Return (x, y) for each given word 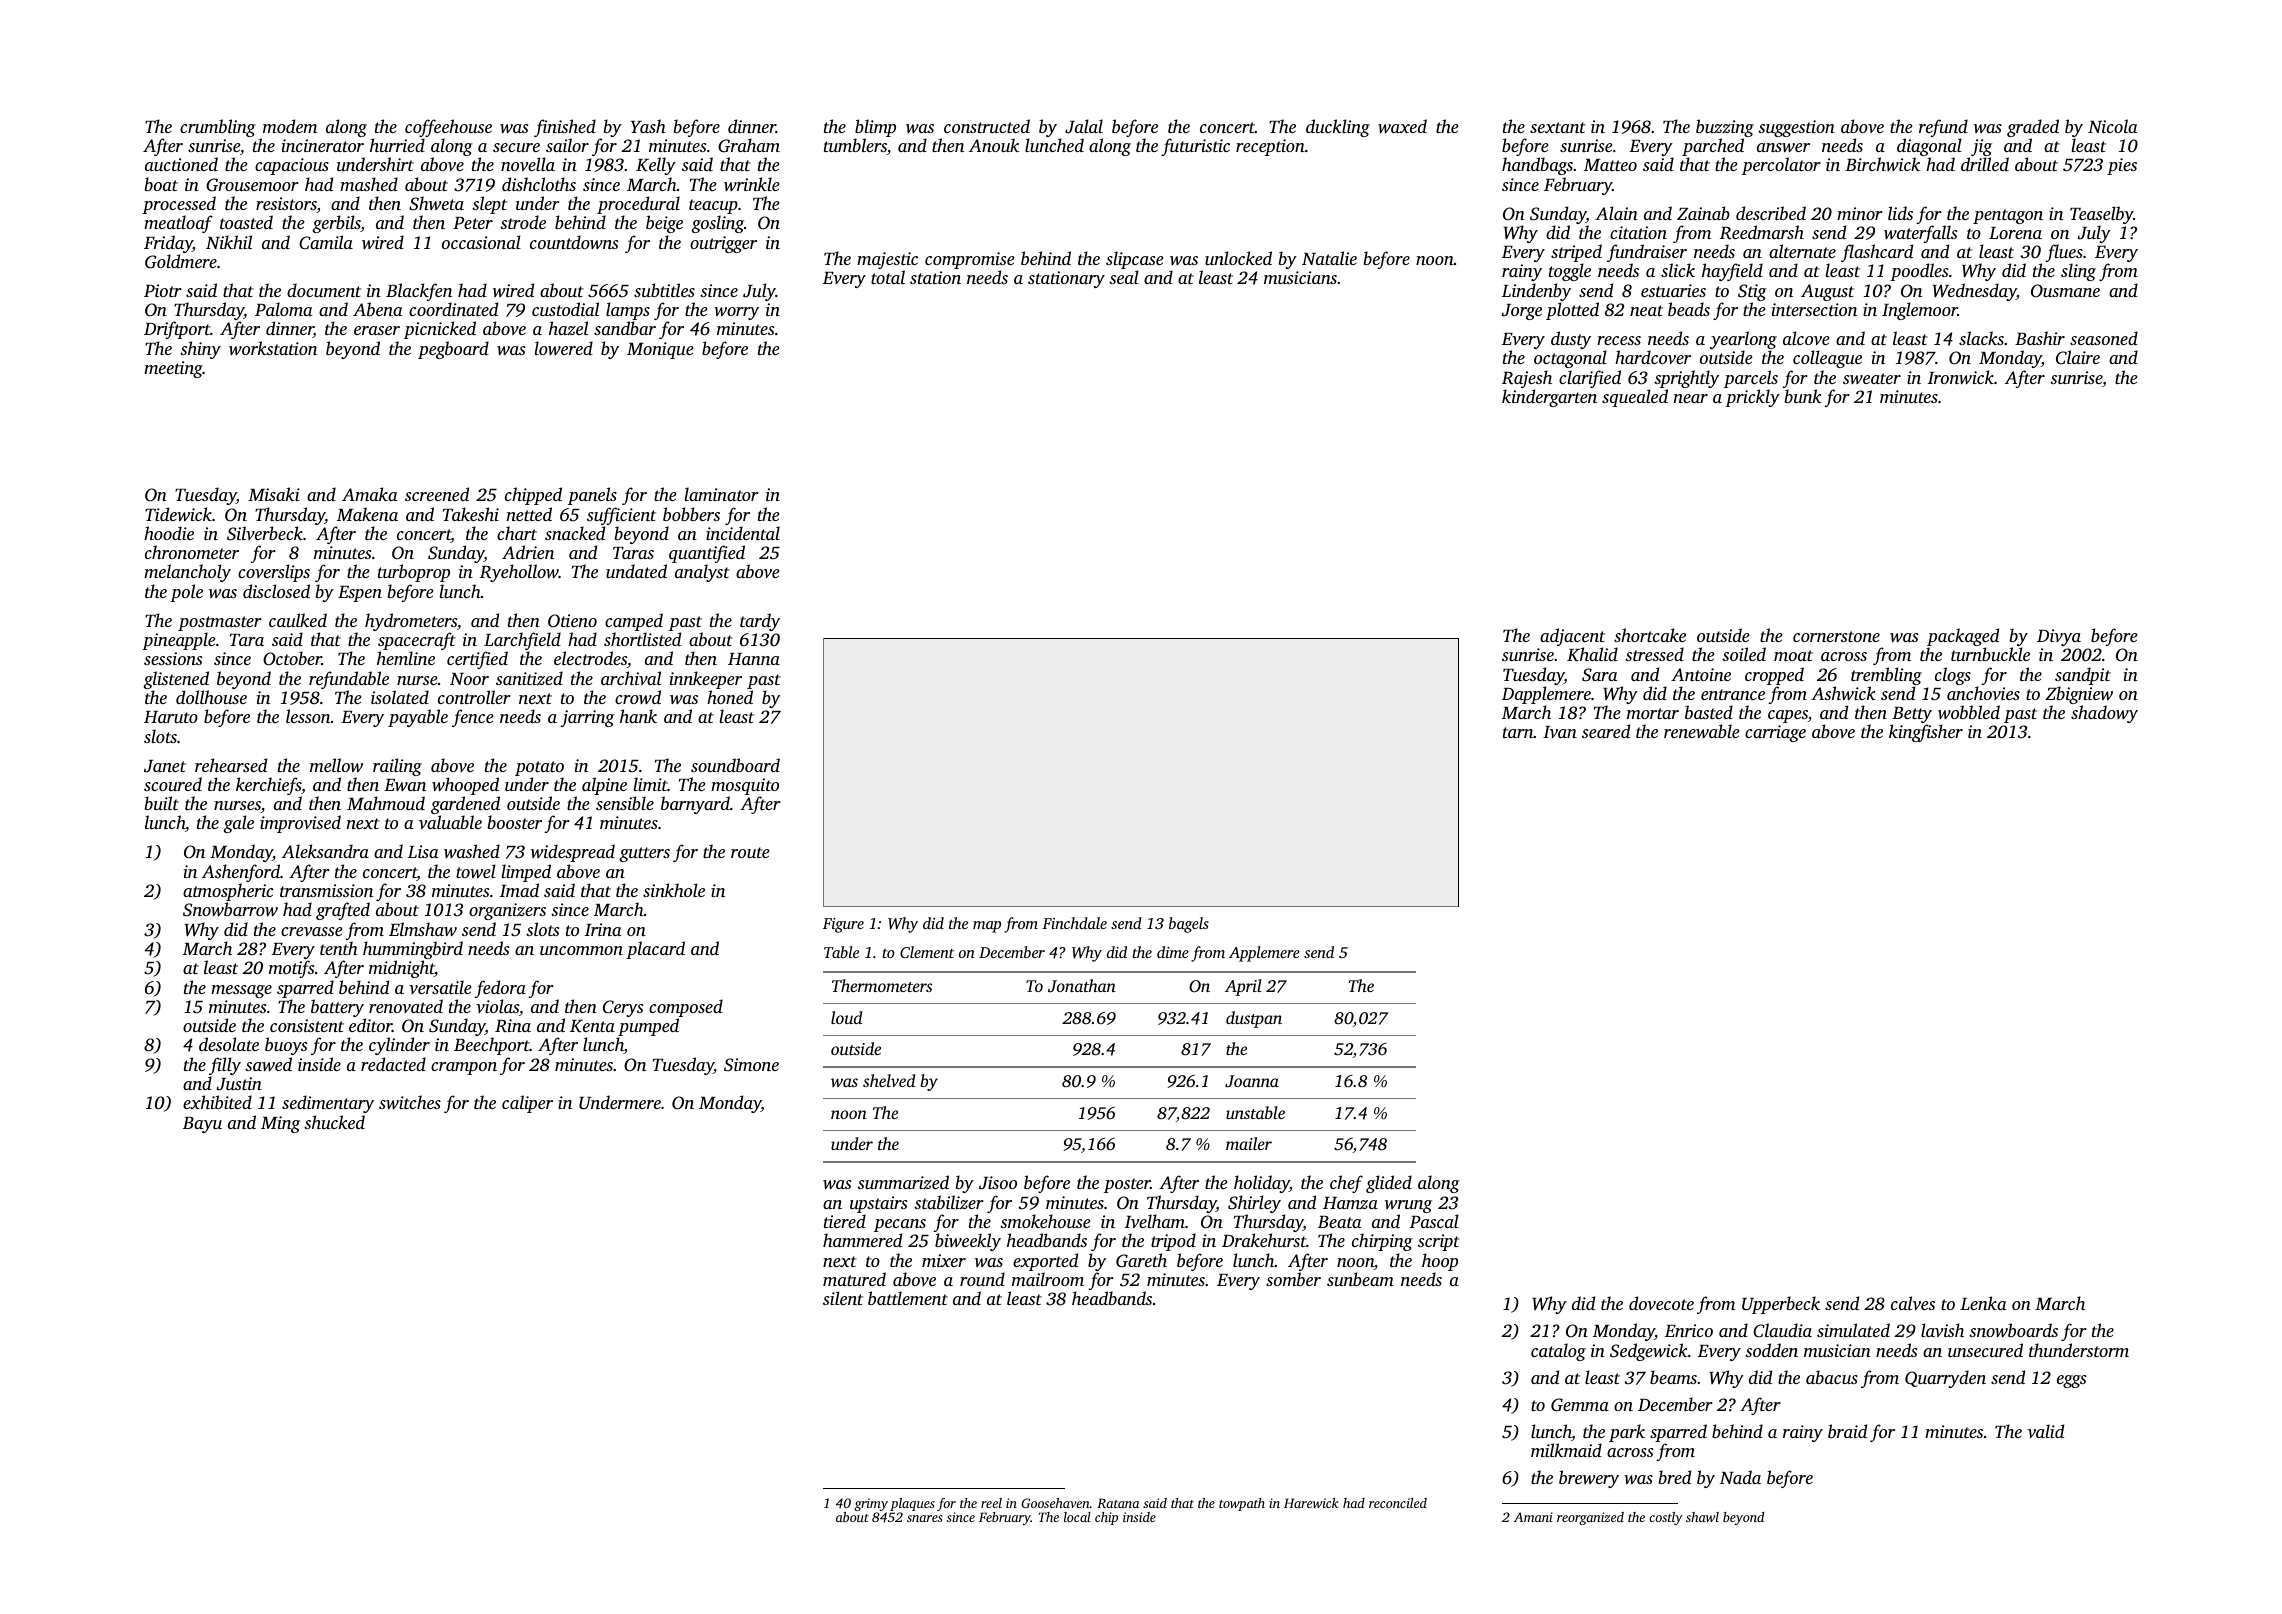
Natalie (1329, 258)
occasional (481, 242)
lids (1900, 213)
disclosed (276, 591)
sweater (1872, 378)
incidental (743, 533)
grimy (871, 1504)
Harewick (1311, 1503)
